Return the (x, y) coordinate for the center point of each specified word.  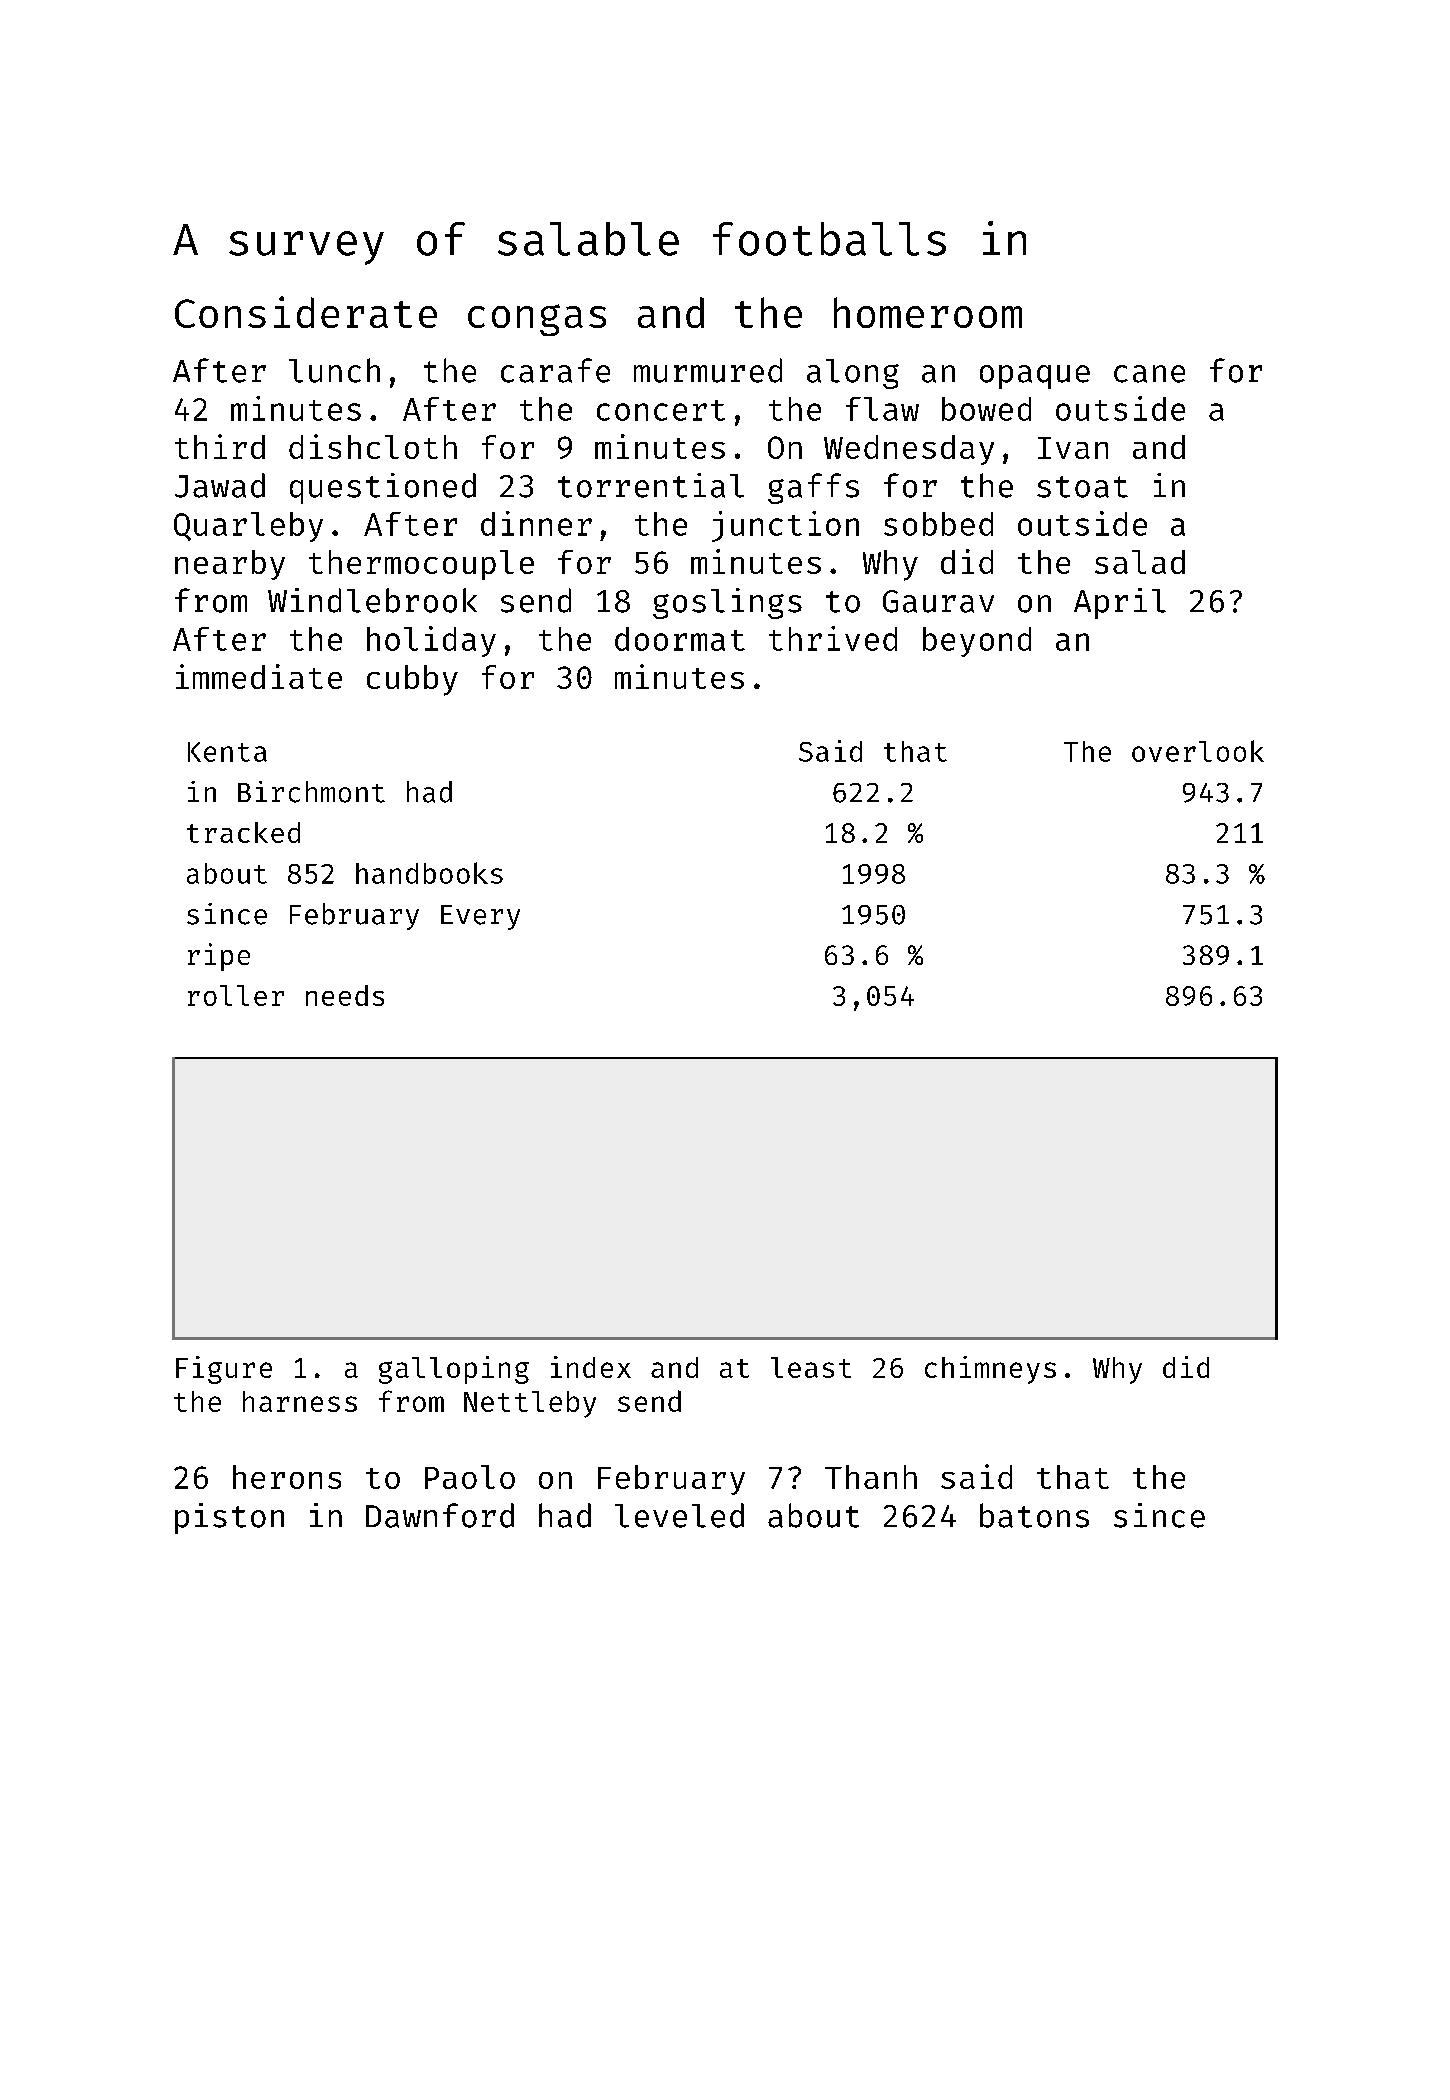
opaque (1035, 377)
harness (300, 1401)
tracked (243, 832)
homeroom (928, 312)
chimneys (990, 1370)
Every (480, 917)
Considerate (306, 312)
